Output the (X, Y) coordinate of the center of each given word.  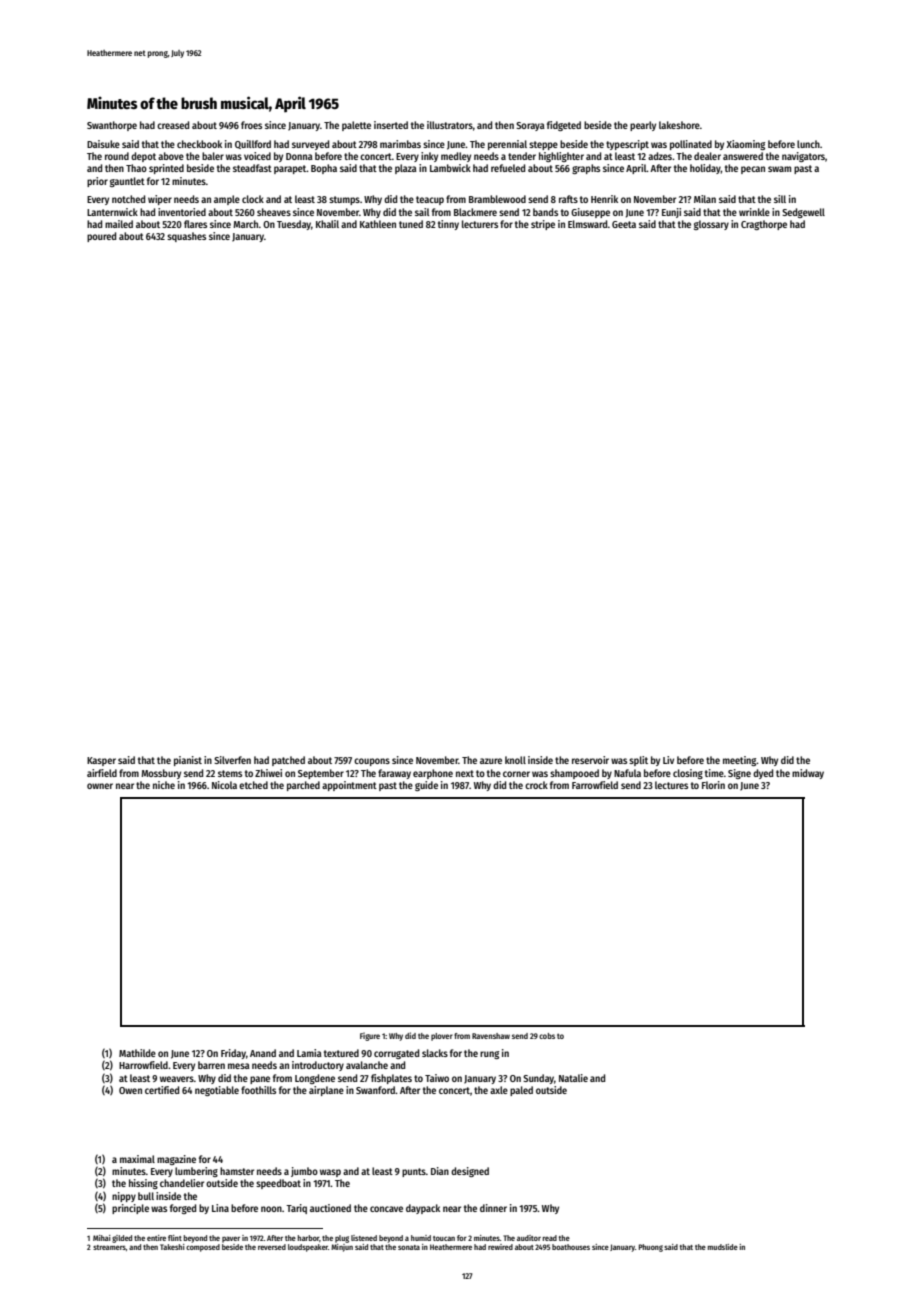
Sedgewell (803, 213)
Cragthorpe (764, 225)
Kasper (101, 761)
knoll (515, 760)
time (714, 773)
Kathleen (378, 224)
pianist (188, 761)
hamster (237, 1171)
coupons (372, 762)
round (117, 156)
